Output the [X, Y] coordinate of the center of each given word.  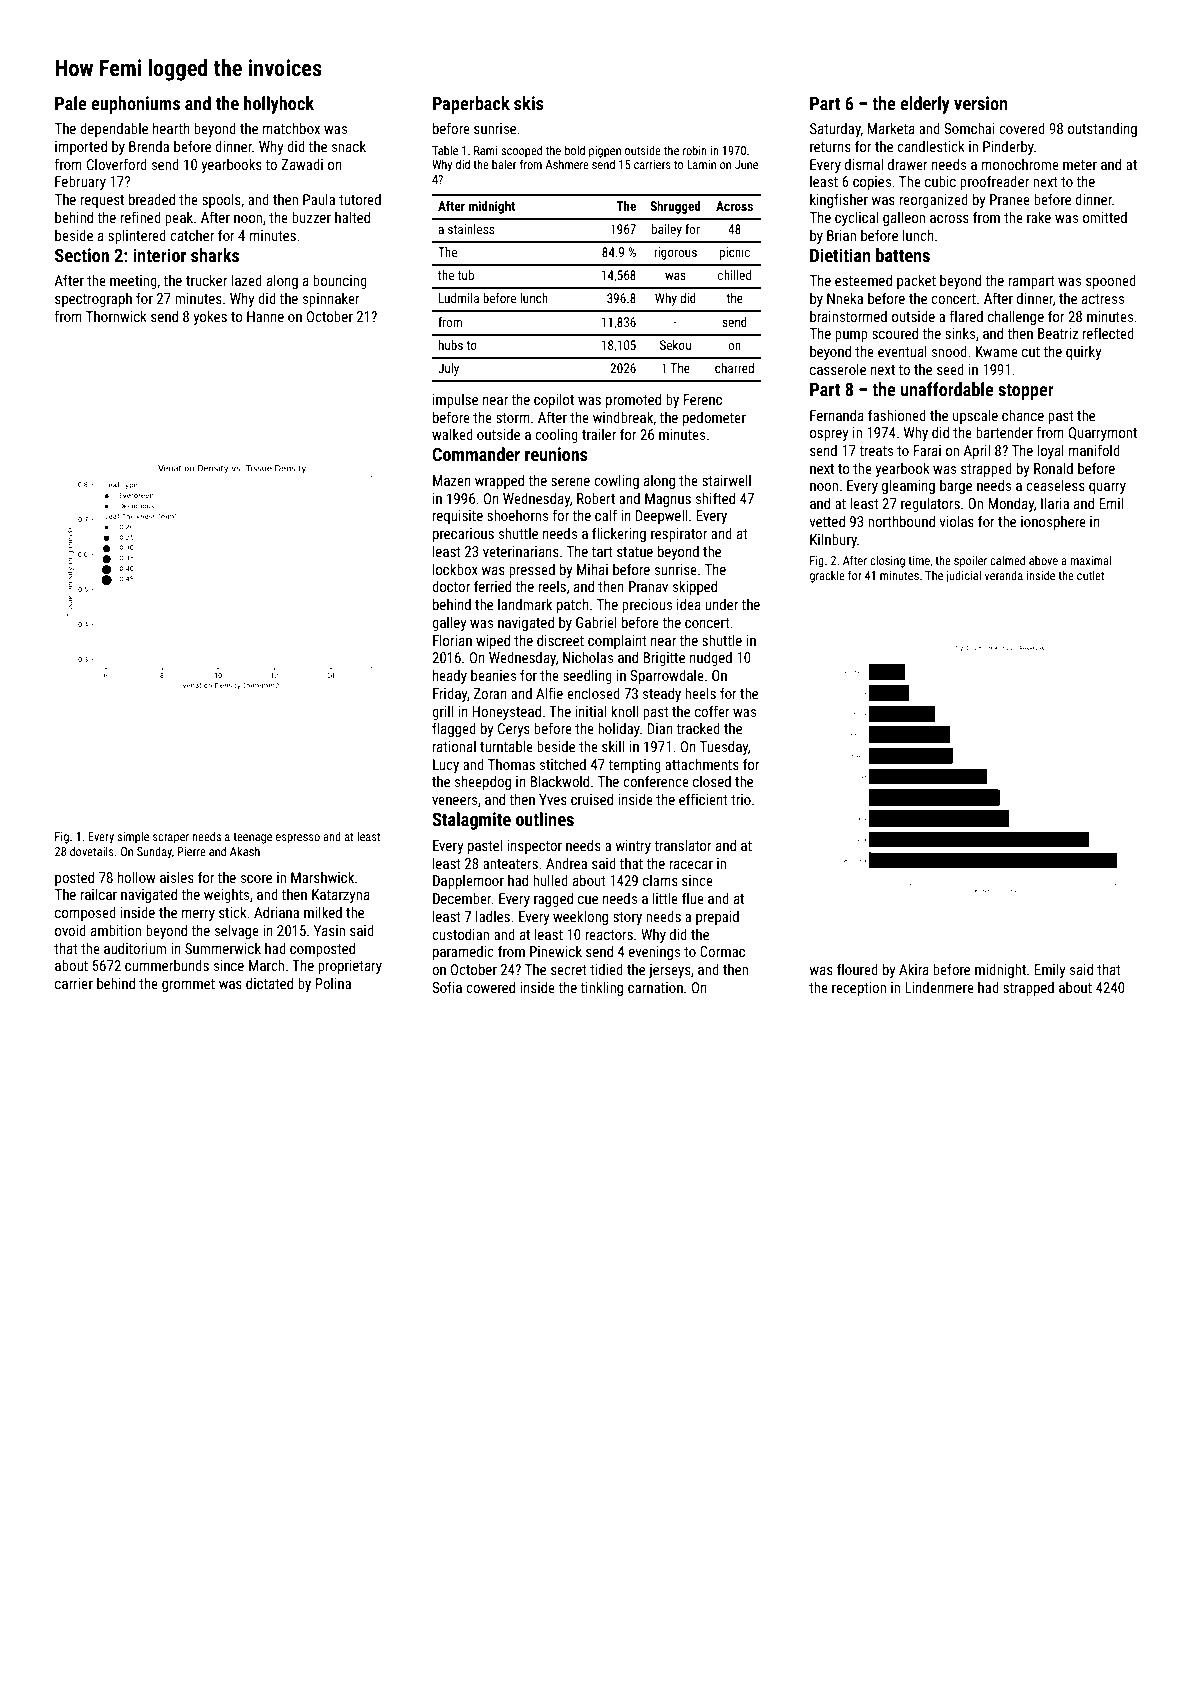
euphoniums [135, 105]
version [980, 103]
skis [529, 103]
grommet [188, 985]
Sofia [447, 987]
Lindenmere [939, 987]
